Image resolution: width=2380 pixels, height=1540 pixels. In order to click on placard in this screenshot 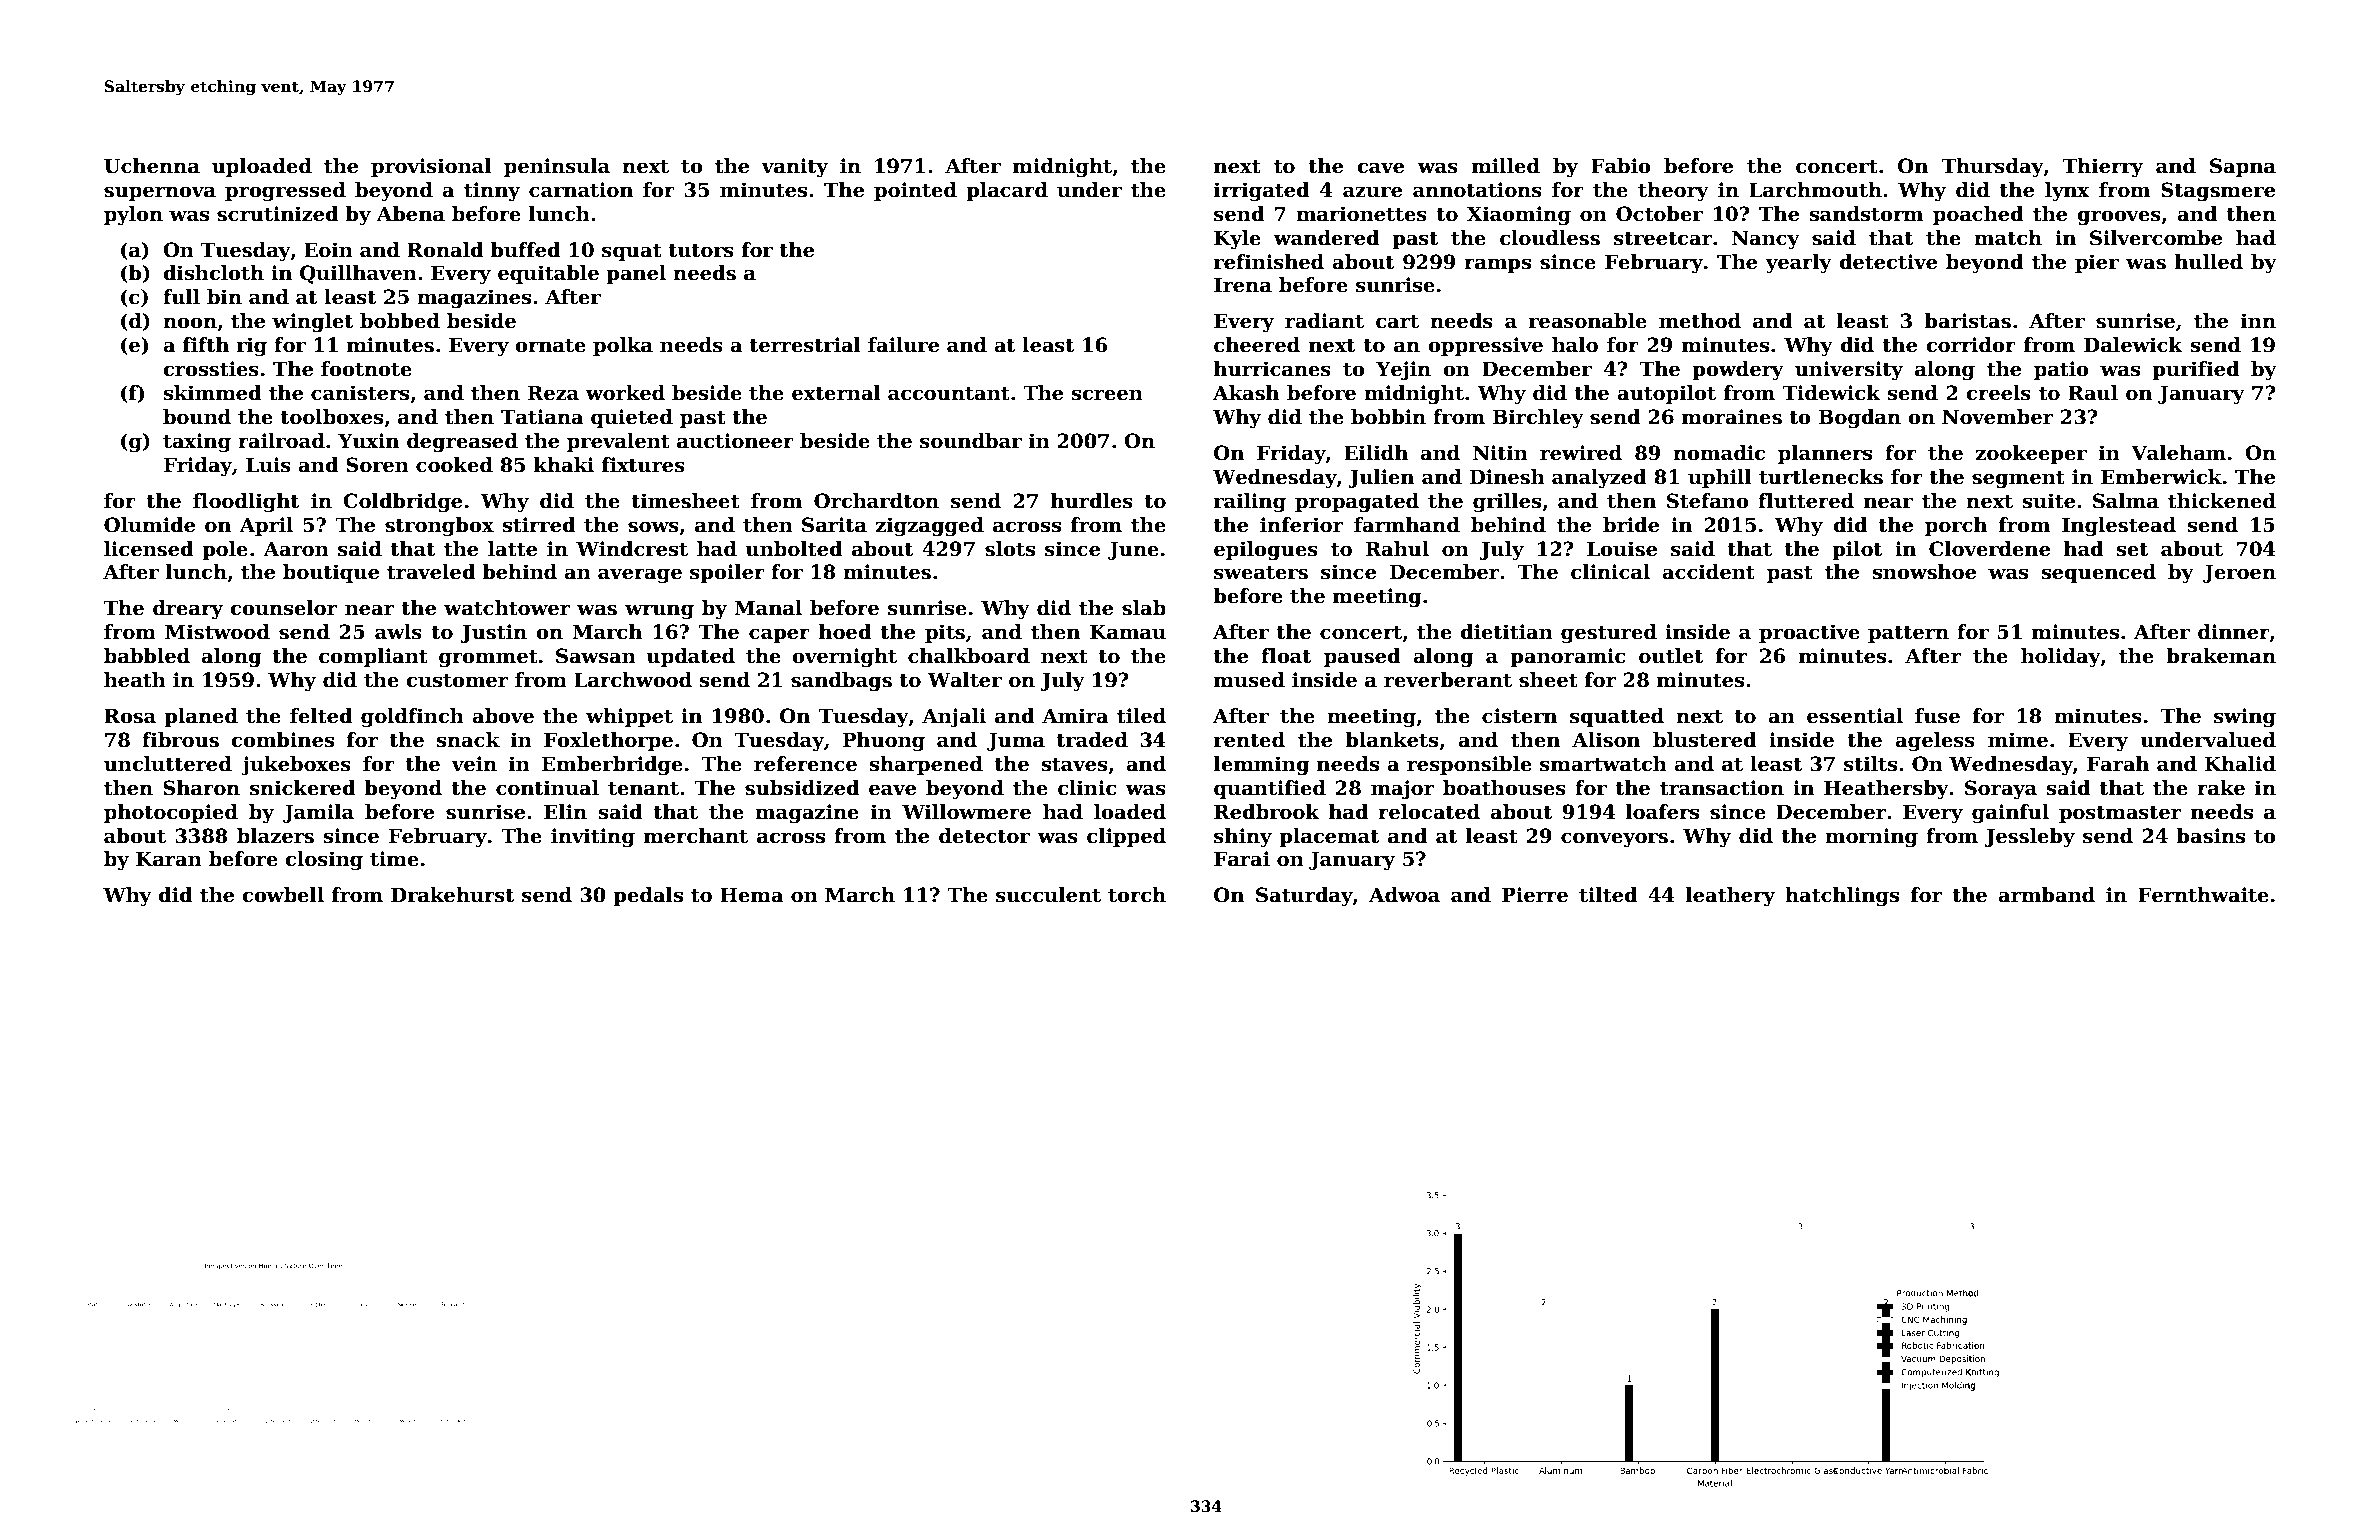, I will do `click(1007, 191)`.
